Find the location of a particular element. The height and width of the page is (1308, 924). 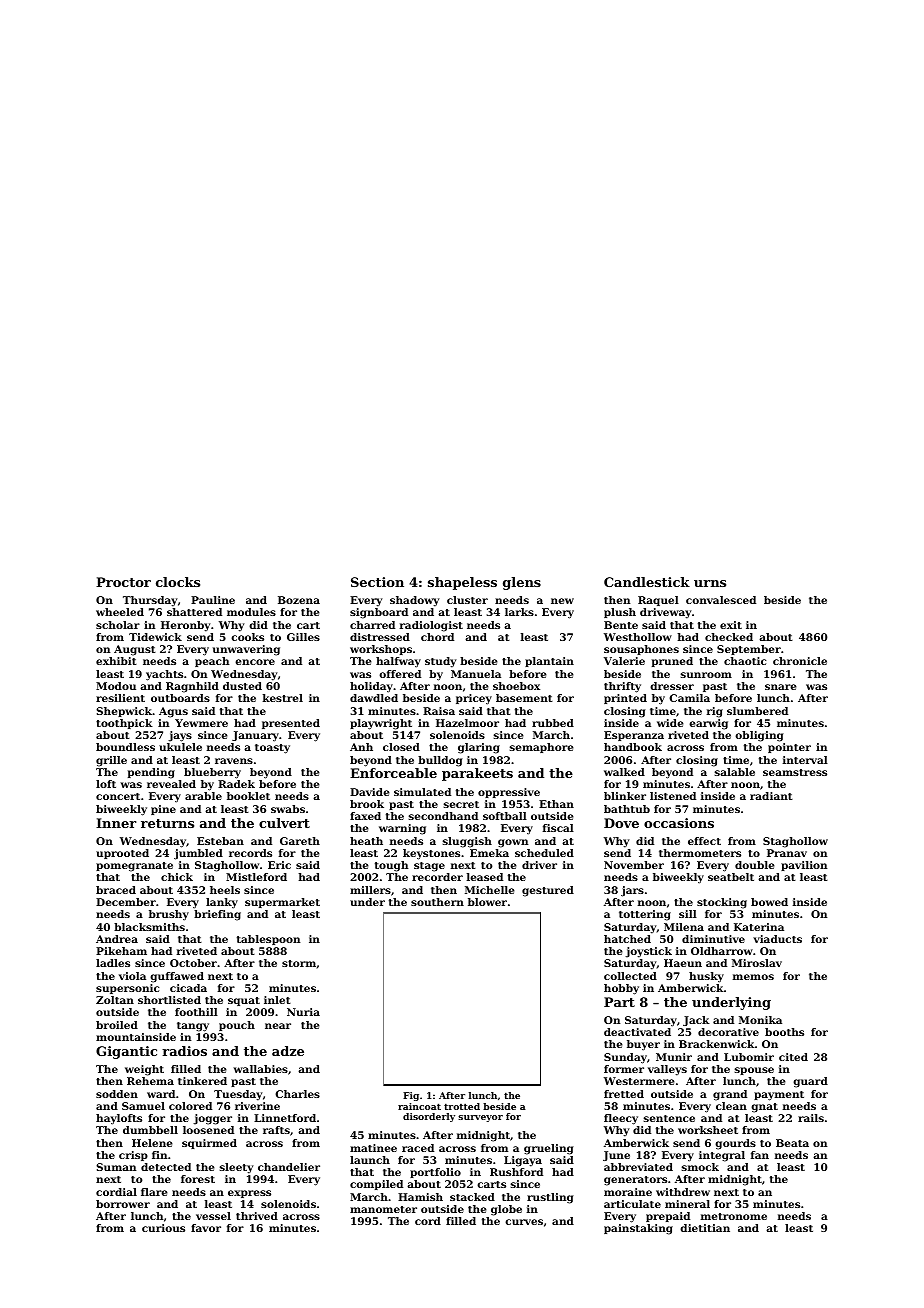

shapeless is located at coordinates (462, 583).
